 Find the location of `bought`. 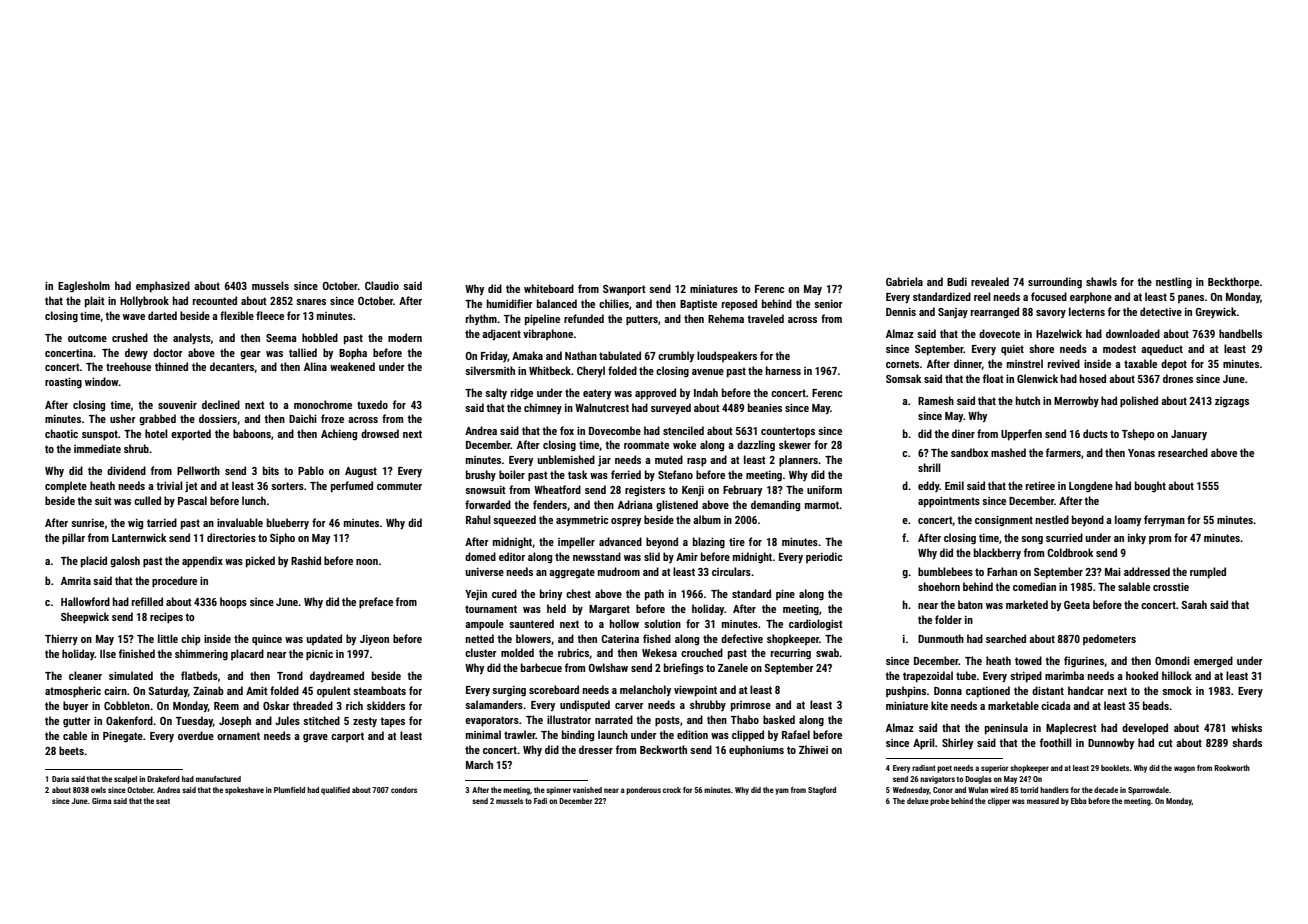

bought is located at coordinates (1150, 487).
